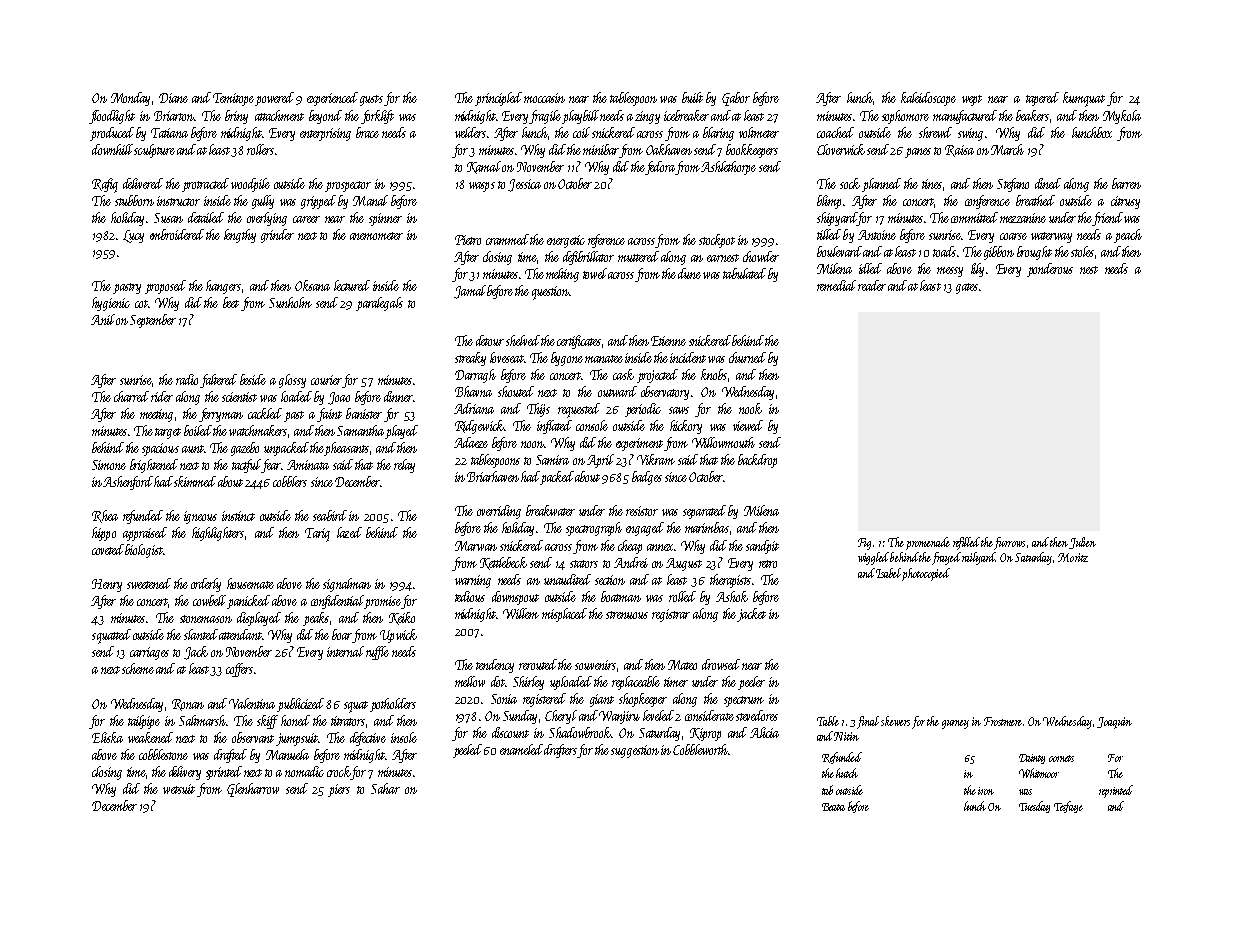  What do you see at coordinates (516, 391) in the image?
I see `shouted` at bounding box center [516, 391].
